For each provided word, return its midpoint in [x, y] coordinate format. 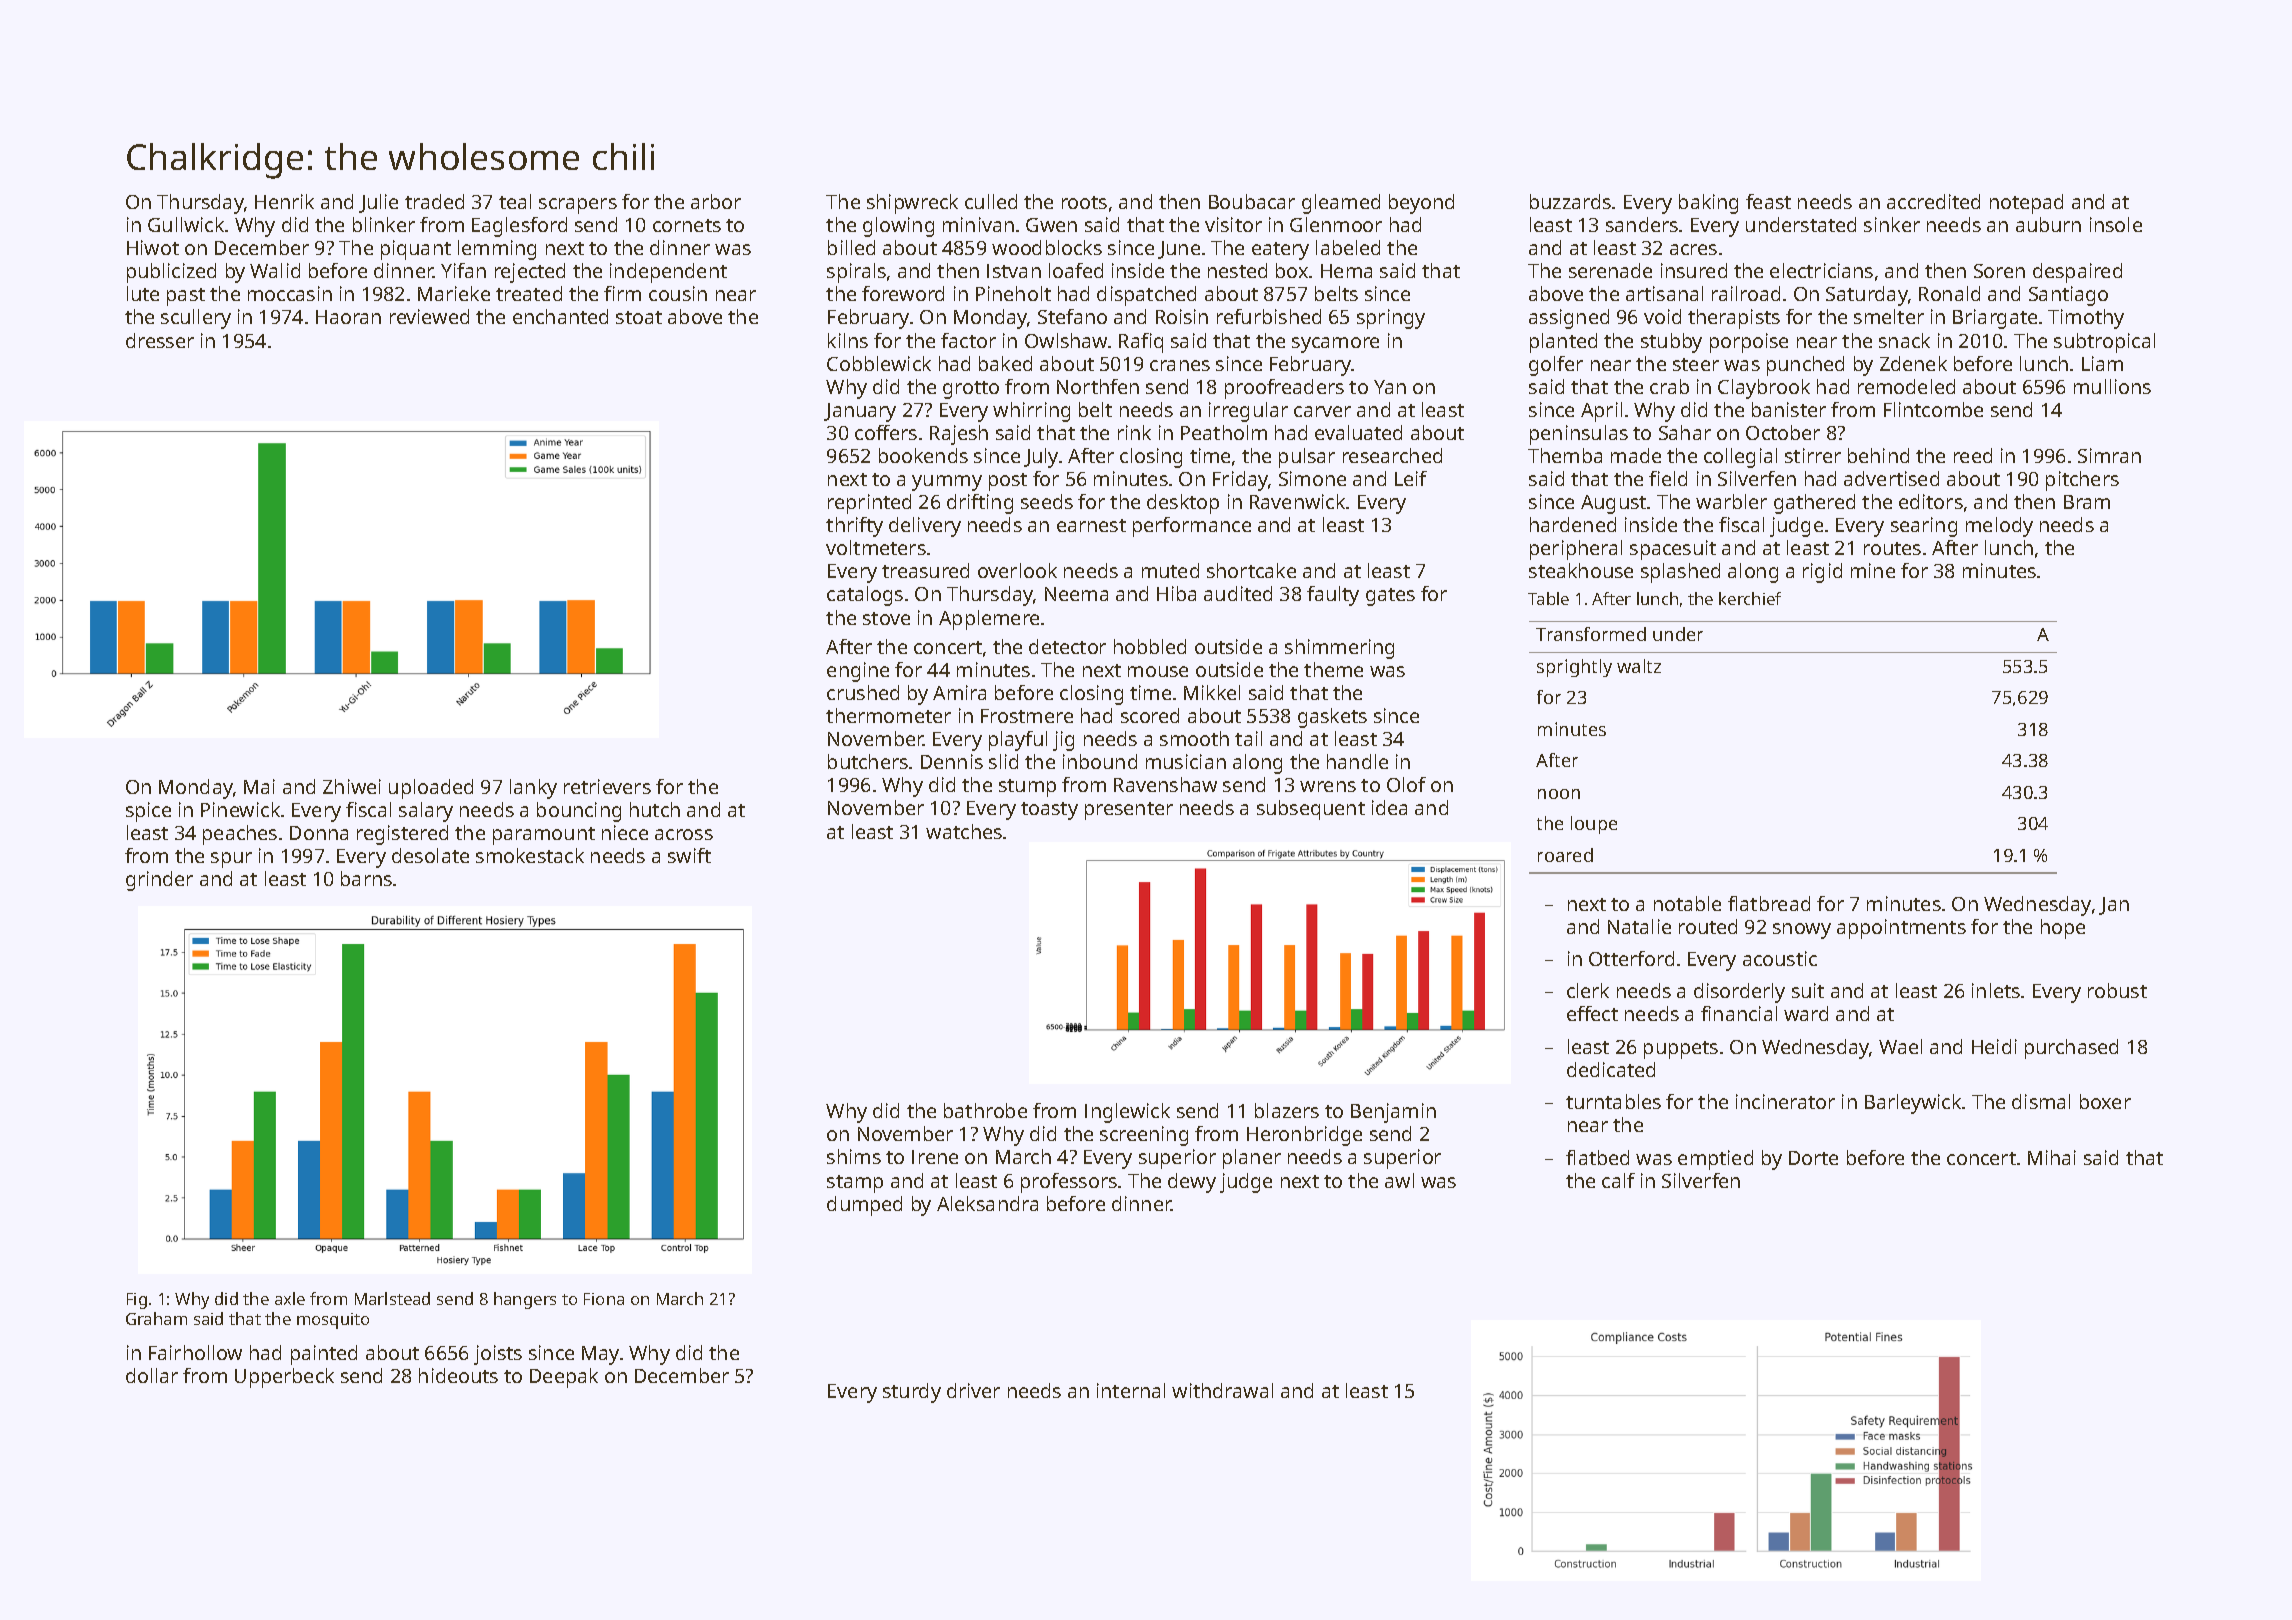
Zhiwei [352, 786]
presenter [1129, 811]
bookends [923, 455]
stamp [855, 1184]
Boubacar [1252, 201]
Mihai [2052, 1157]
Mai [259, 786]
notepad [2026, 204]
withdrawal [1222, 1390]
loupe [1594, 825]
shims [854, 1156]
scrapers [578, 206]
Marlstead [392, 1298]
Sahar [1685, 432]
